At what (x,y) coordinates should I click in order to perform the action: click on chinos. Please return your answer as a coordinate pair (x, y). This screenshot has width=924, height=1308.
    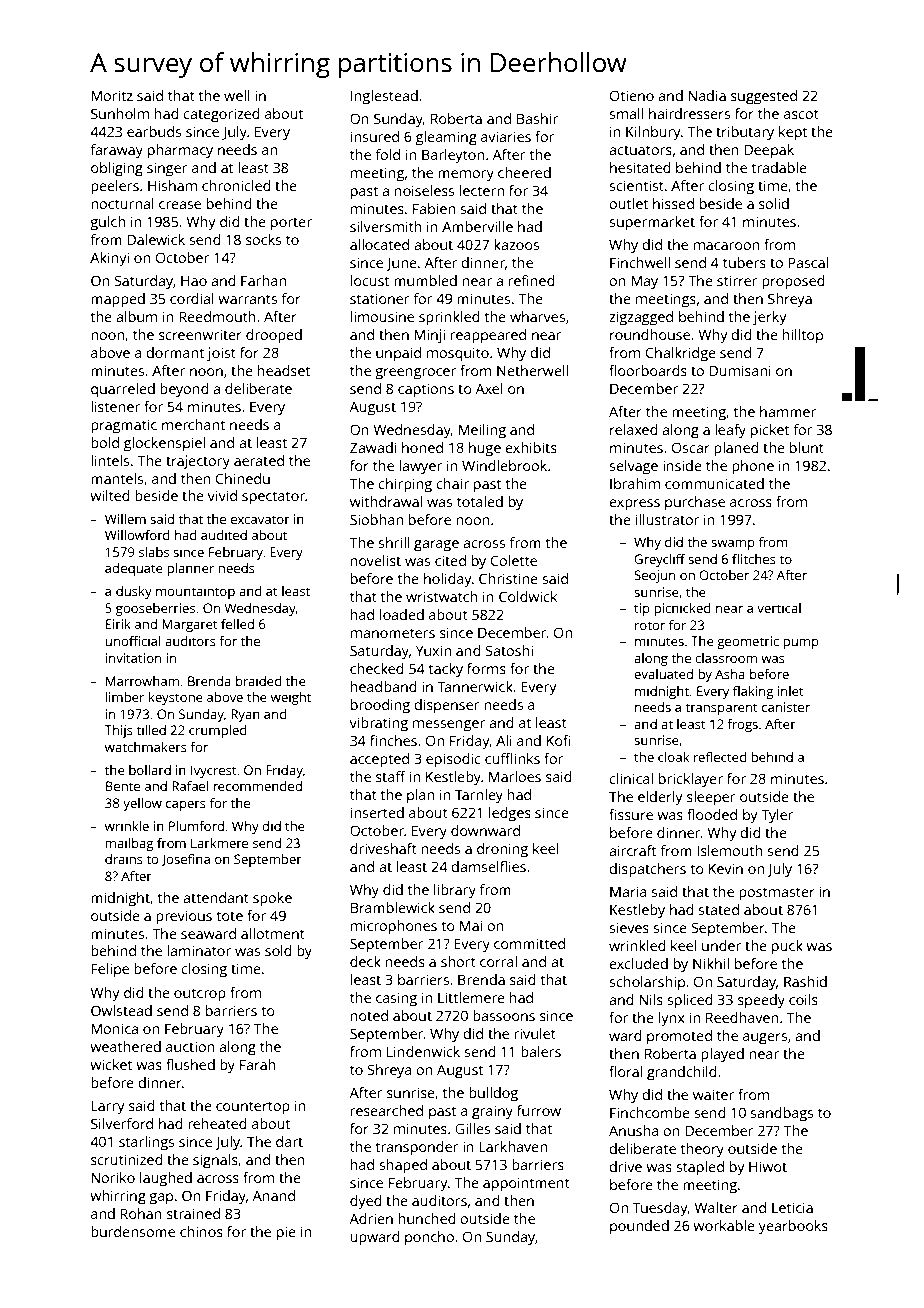
    Looking at the image, I should click on (201, 1231).
